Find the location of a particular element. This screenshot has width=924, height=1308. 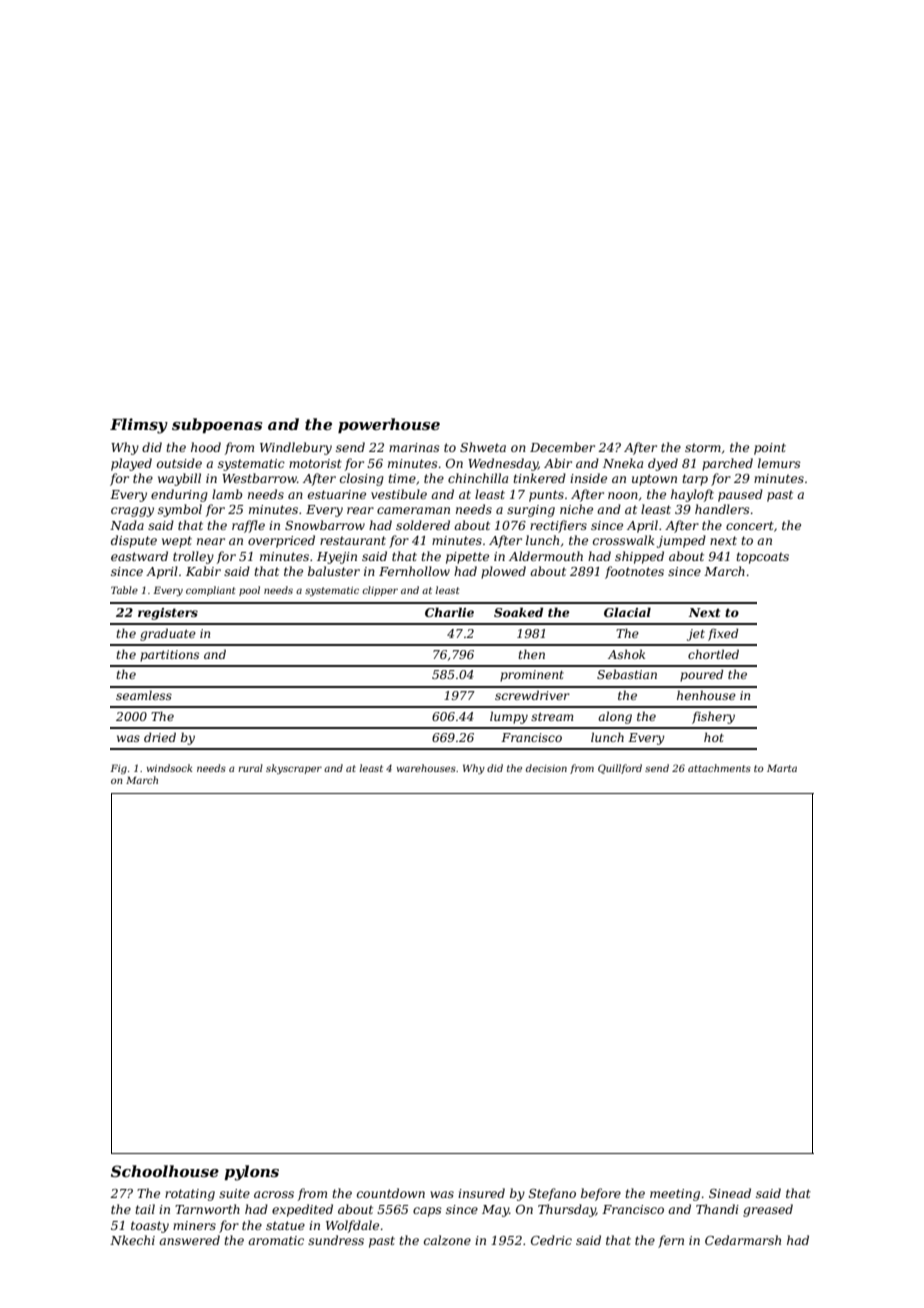

sundress is located at coordinates (336, 1240).
